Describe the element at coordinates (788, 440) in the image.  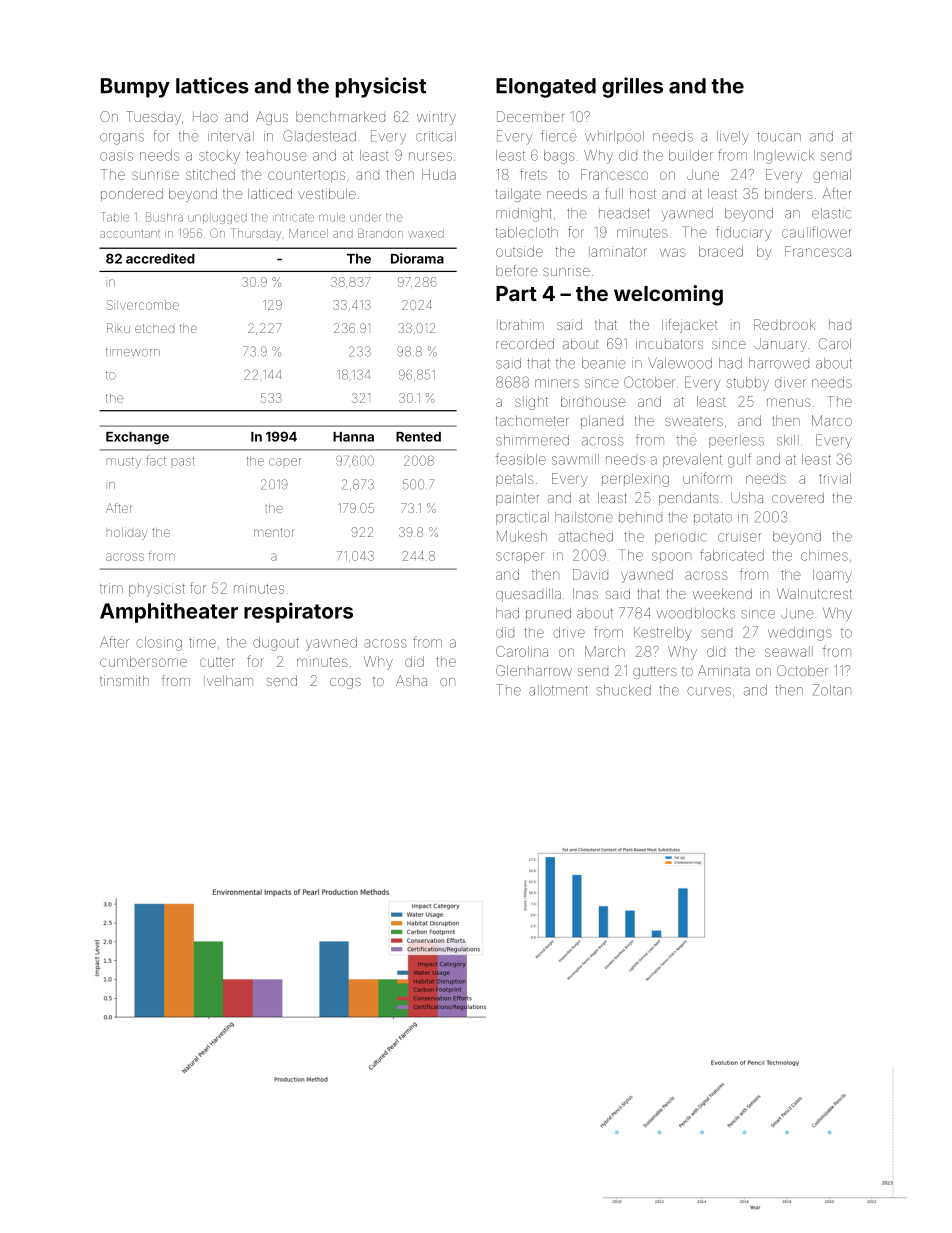
I see `skill` at that location.
